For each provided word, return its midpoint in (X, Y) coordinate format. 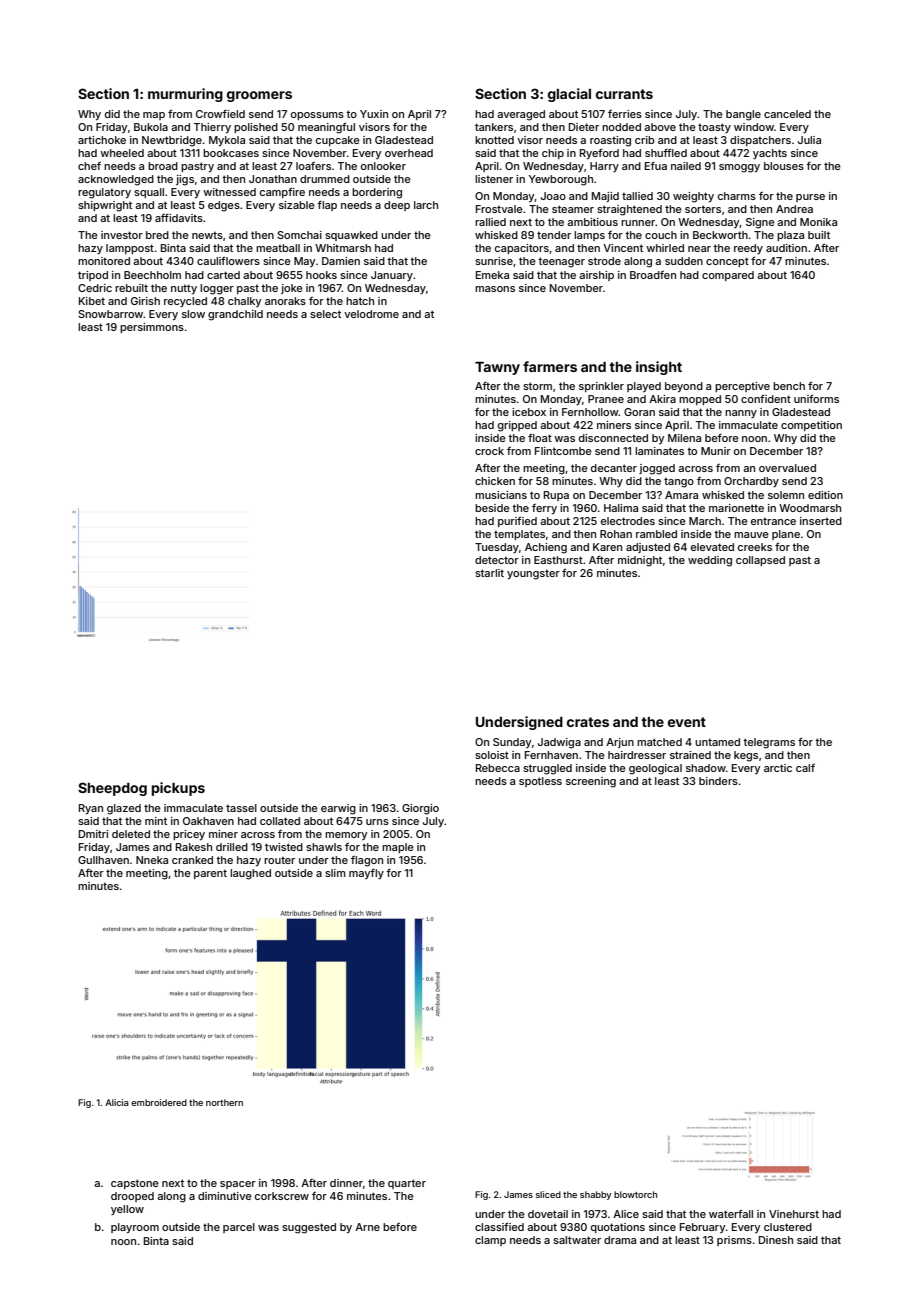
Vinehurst (794, 1214)
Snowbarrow (111, 314)
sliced (548, 1194)
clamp (490, 1241)
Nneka (152, 860)
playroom (135, 1228)
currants (624, 94)
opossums (317, 116)
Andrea (794, 209)
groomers (259, 96)
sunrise (494, 261)
